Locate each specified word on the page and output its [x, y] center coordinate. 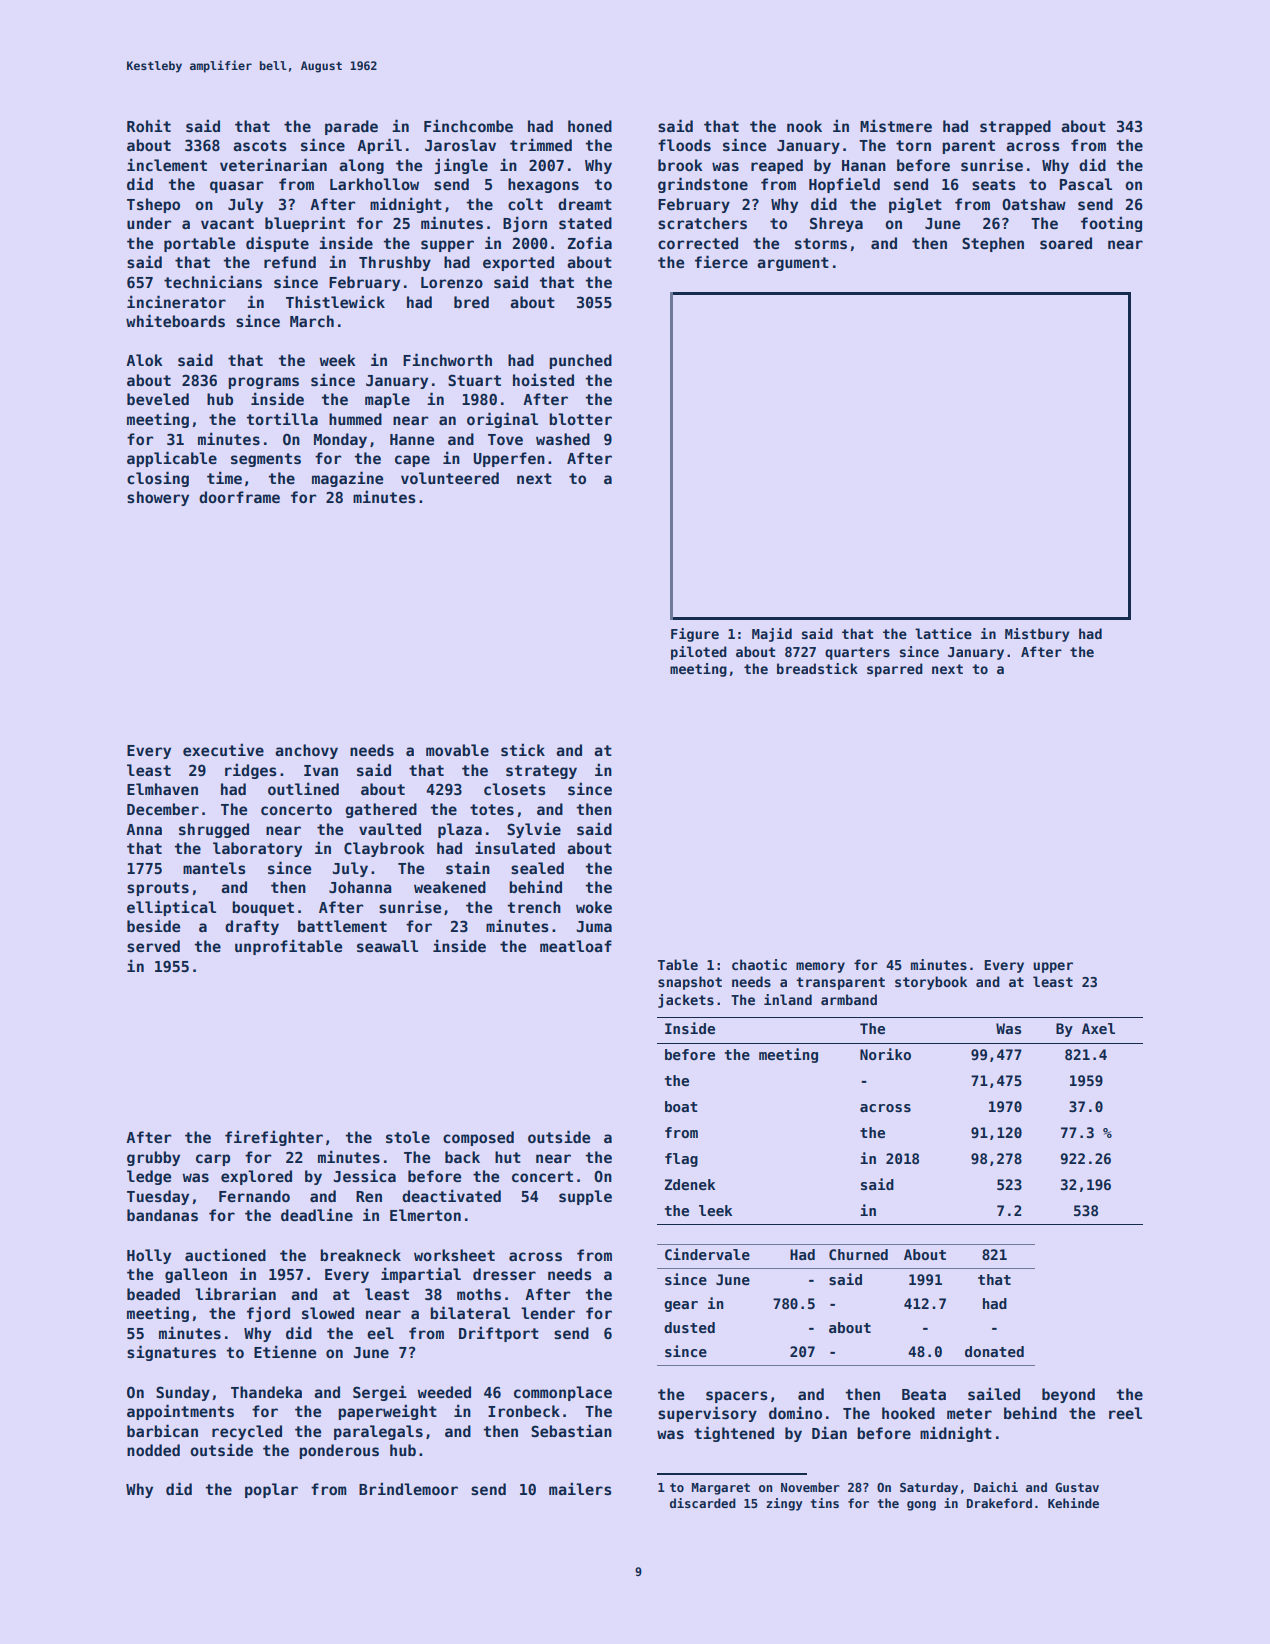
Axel [1098, 1028]
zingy [784, 1504]
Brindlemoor [408, 1488]
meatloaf [576, 946]
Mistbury [1037, 635]
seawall [387, 946]
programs [263, 383]
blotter [580, 419]
